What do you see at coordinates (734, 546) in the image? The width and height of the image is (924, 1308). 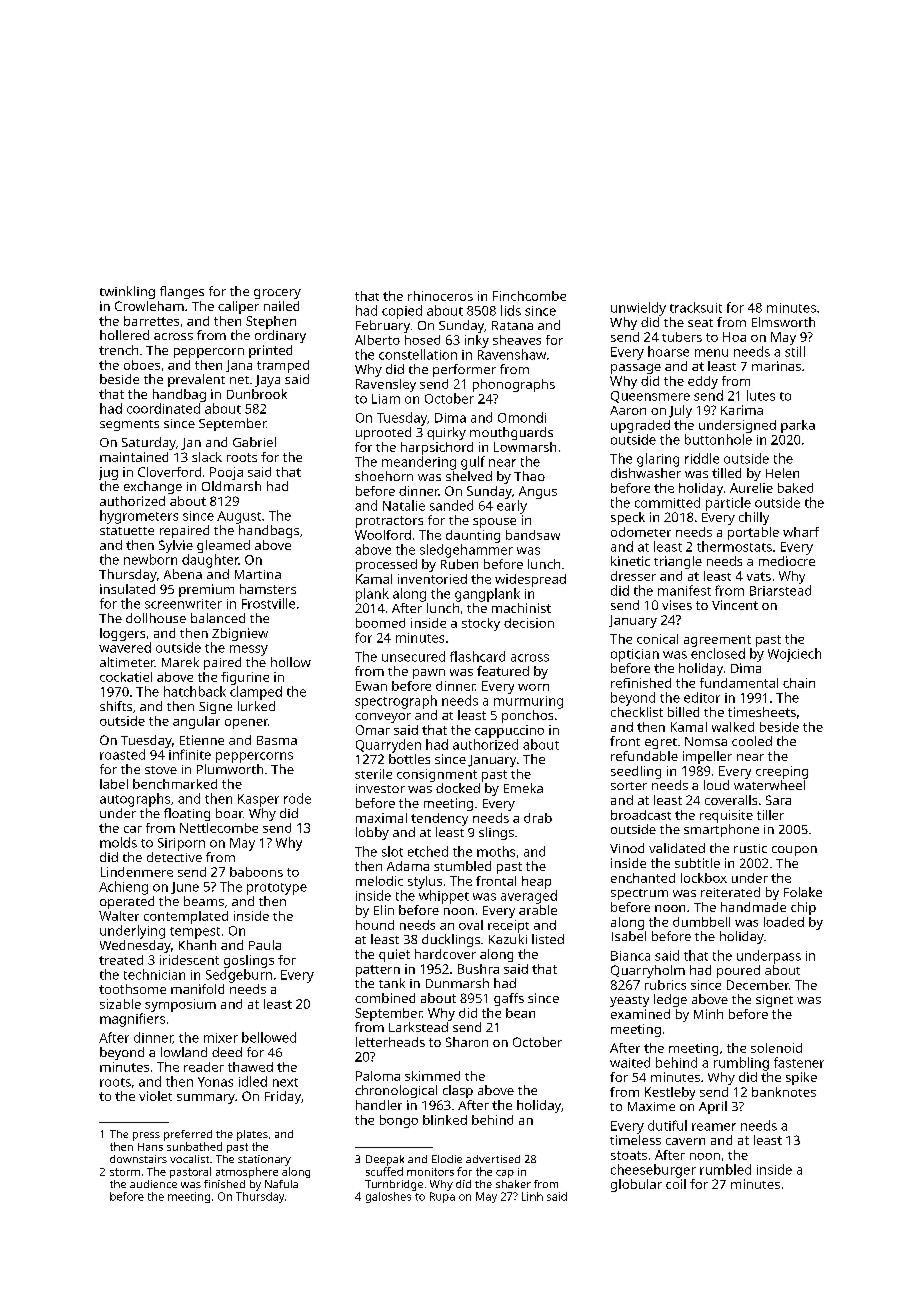 I see `thermostats` at bounding box center [734, 546].
